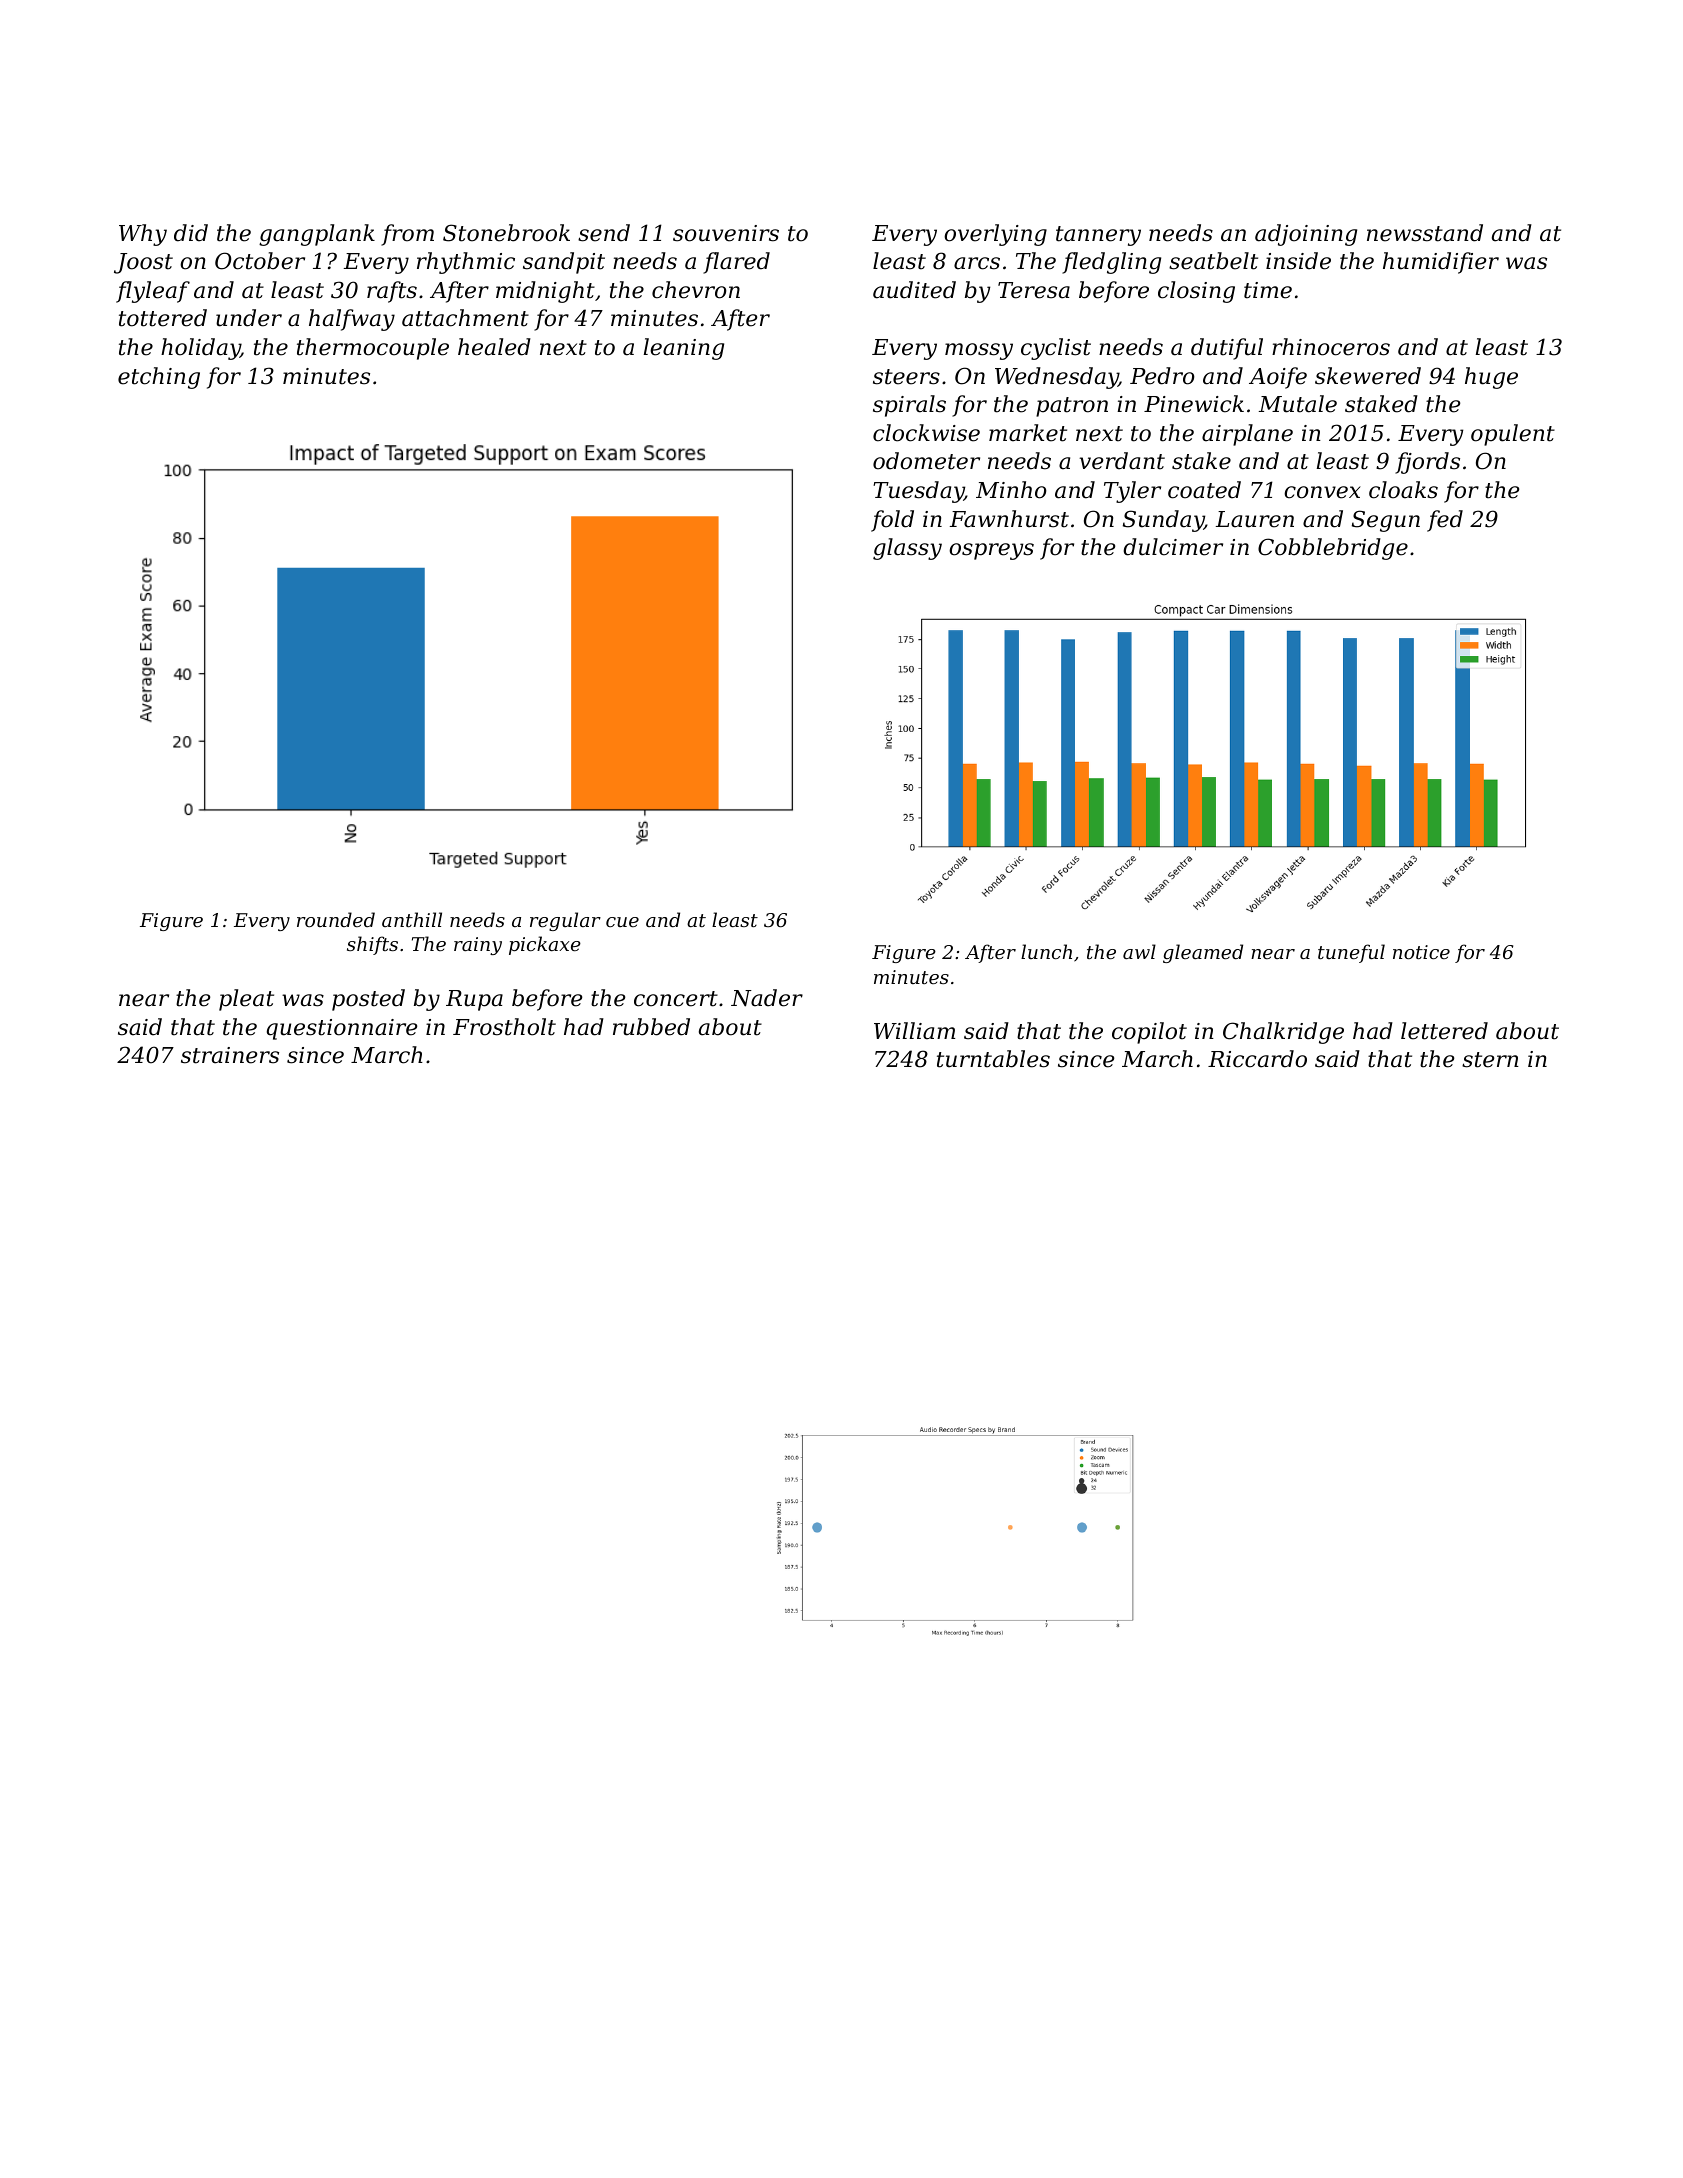 This screenshot has width=1683, height=2178. Describe the element at coordinates (506, 233) in the screenshot. I see `Stonebrook` at that location.
